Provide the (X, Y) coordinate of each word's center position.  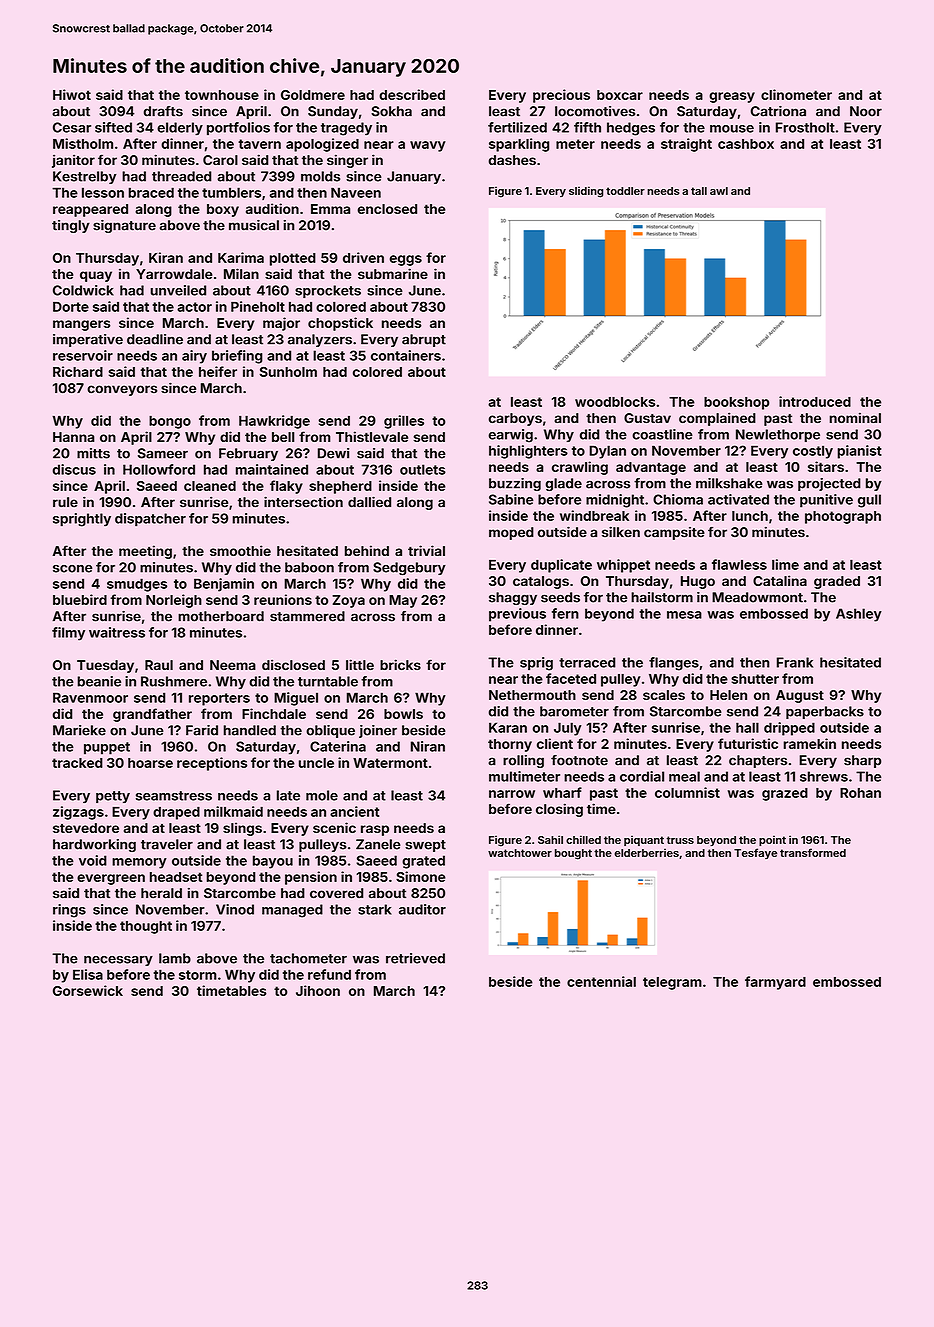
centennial (601, 981)
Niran (428, 746)
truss (680, 840)
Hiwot (72, 94)
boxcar (620, 95)
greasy (732, 97)
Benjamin (224, 585)
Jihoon (318, 990)
